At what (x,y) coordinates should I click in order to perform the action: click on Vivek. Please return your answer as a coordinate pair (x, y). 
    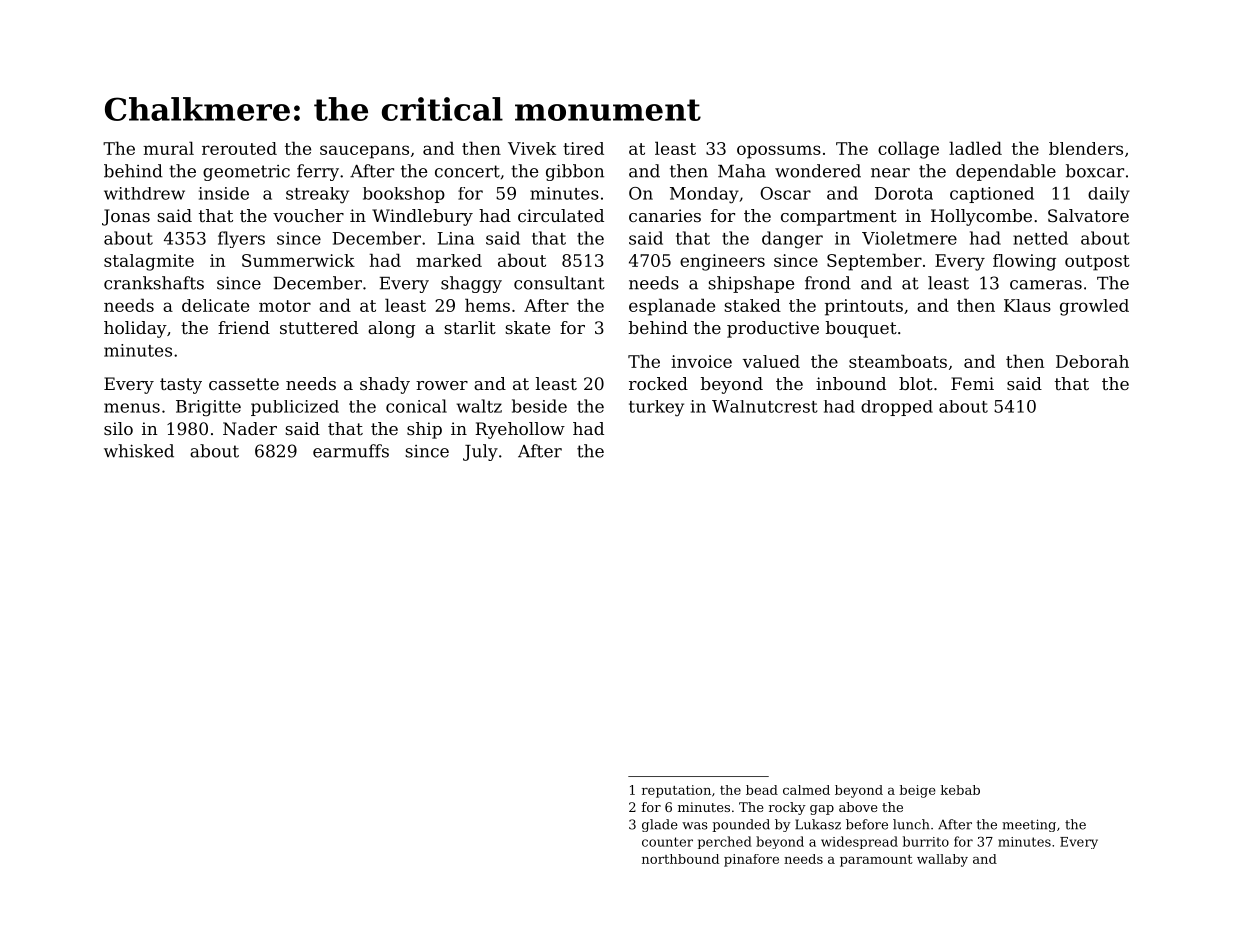
    Looking at the image, I should click on (532, 148).
